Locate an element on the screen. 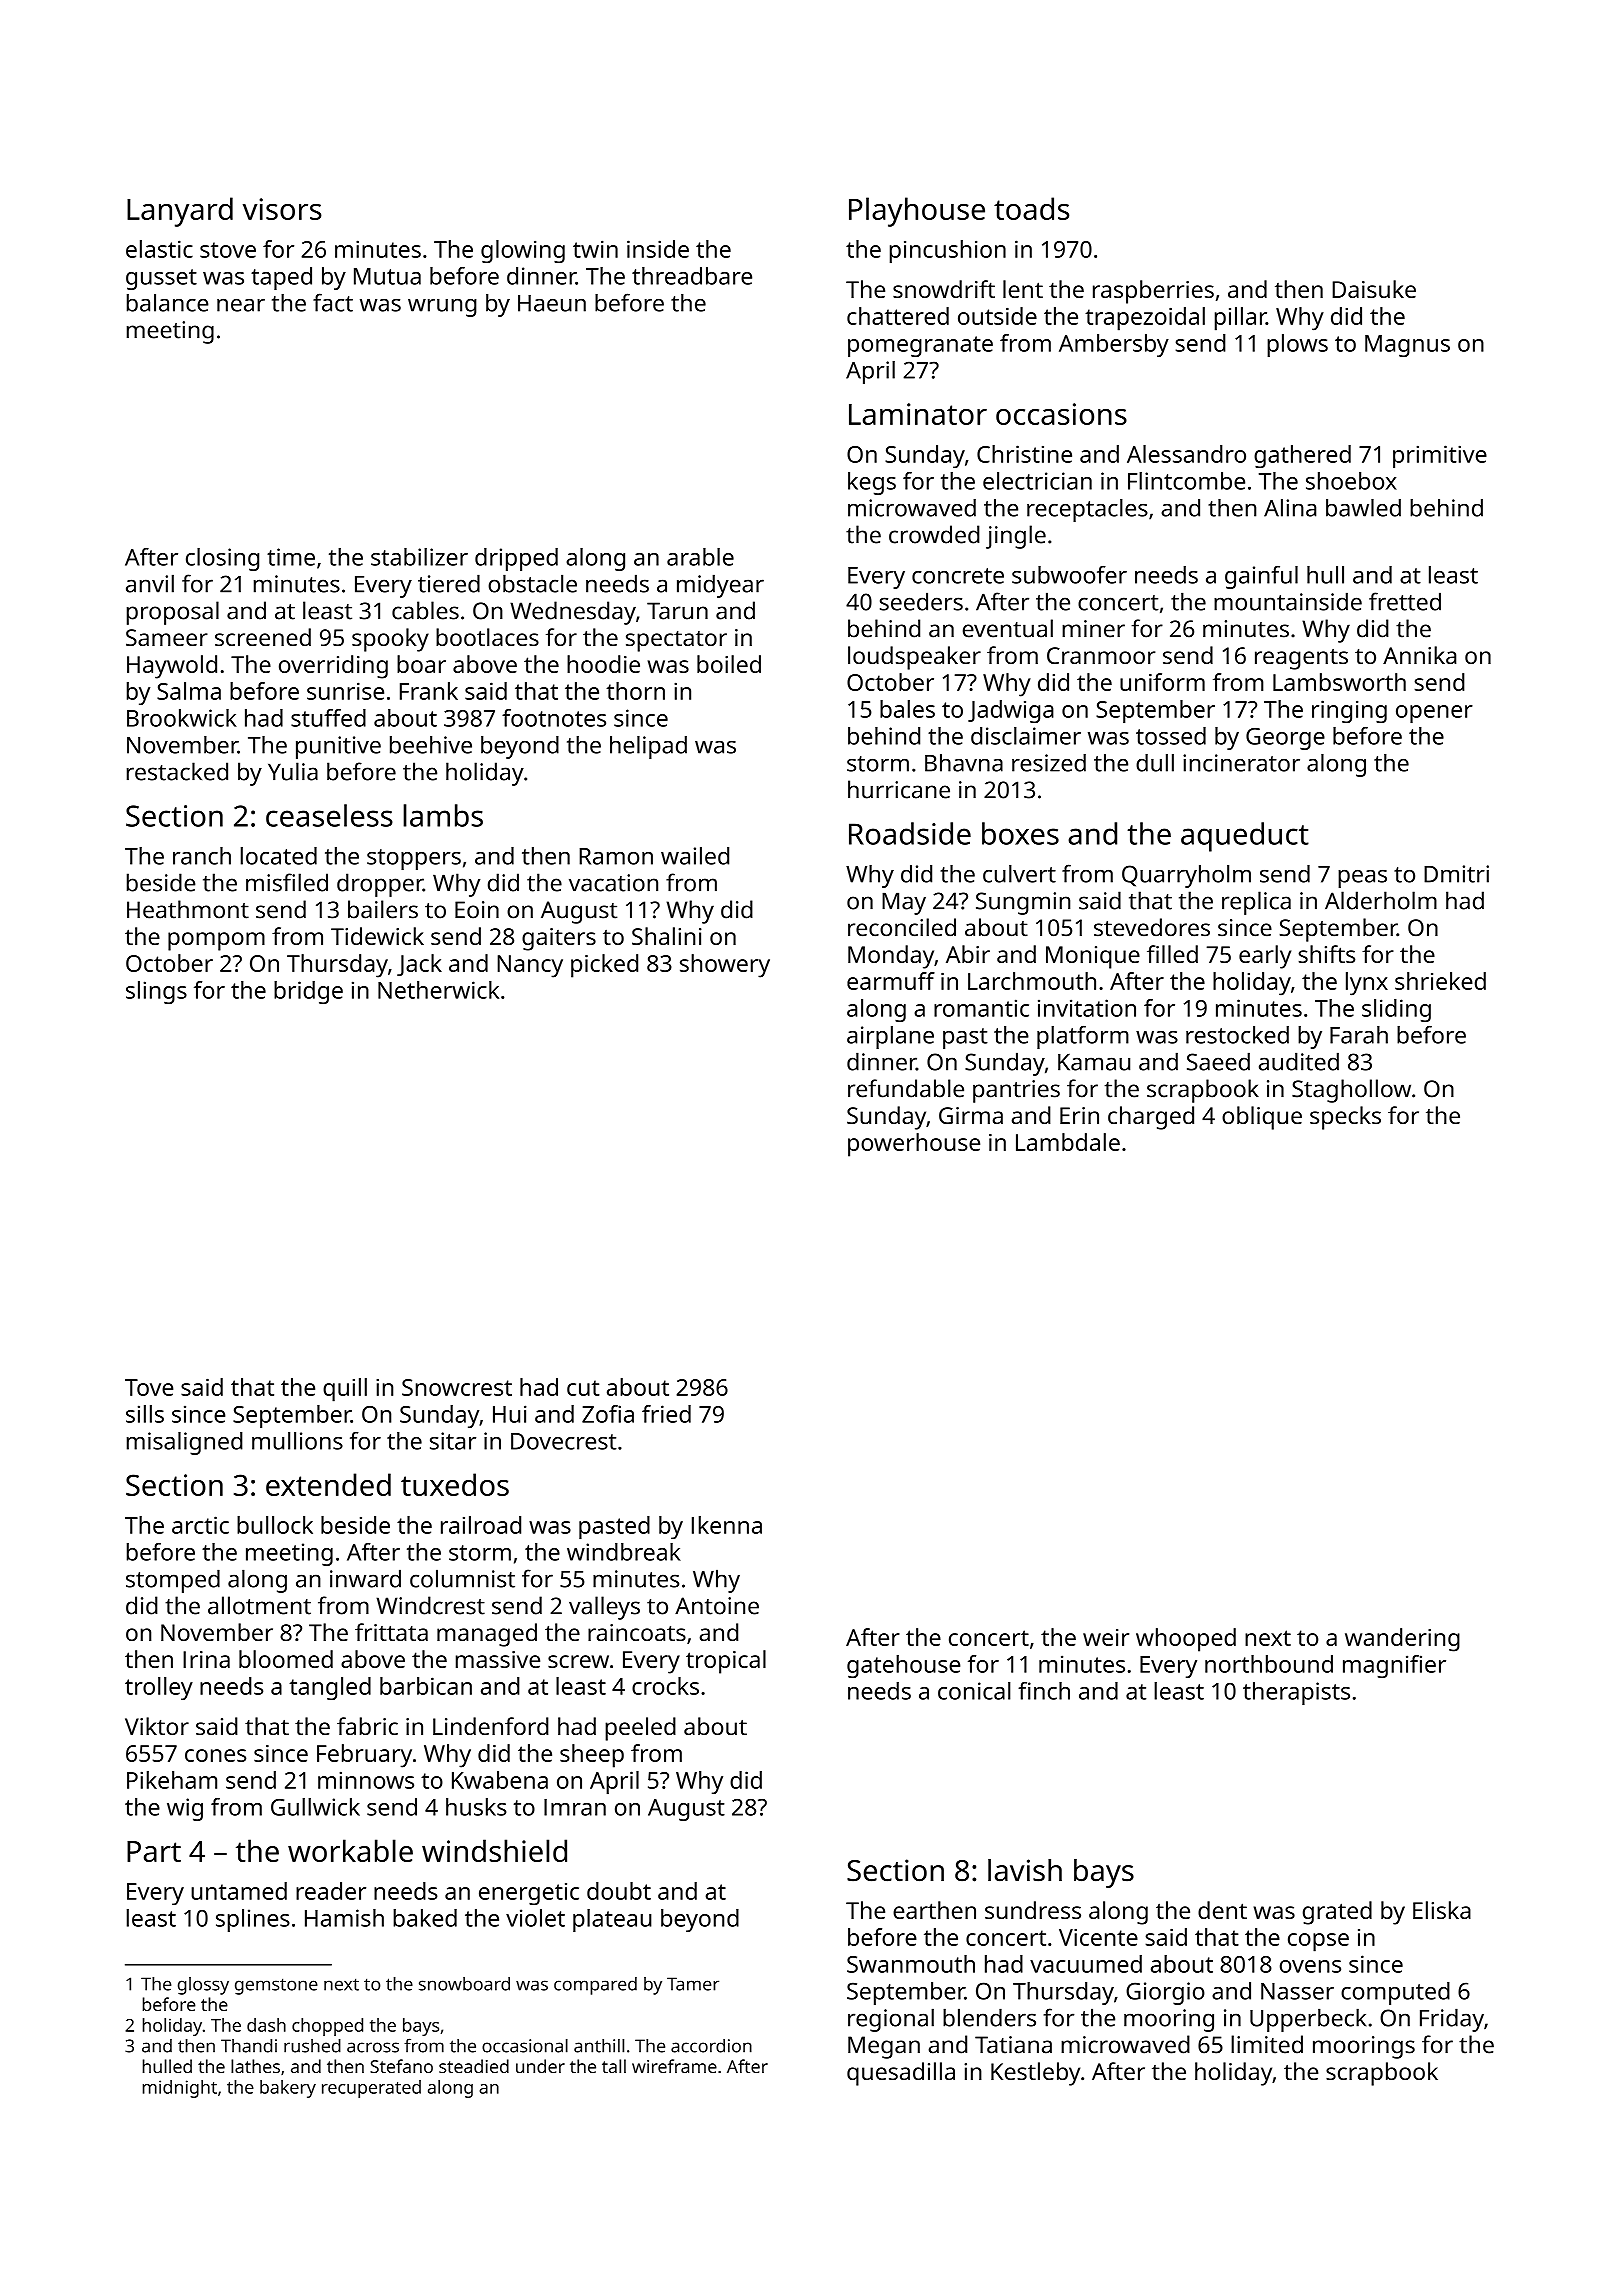  Pikeham is located at coordinates (172, 1780).
